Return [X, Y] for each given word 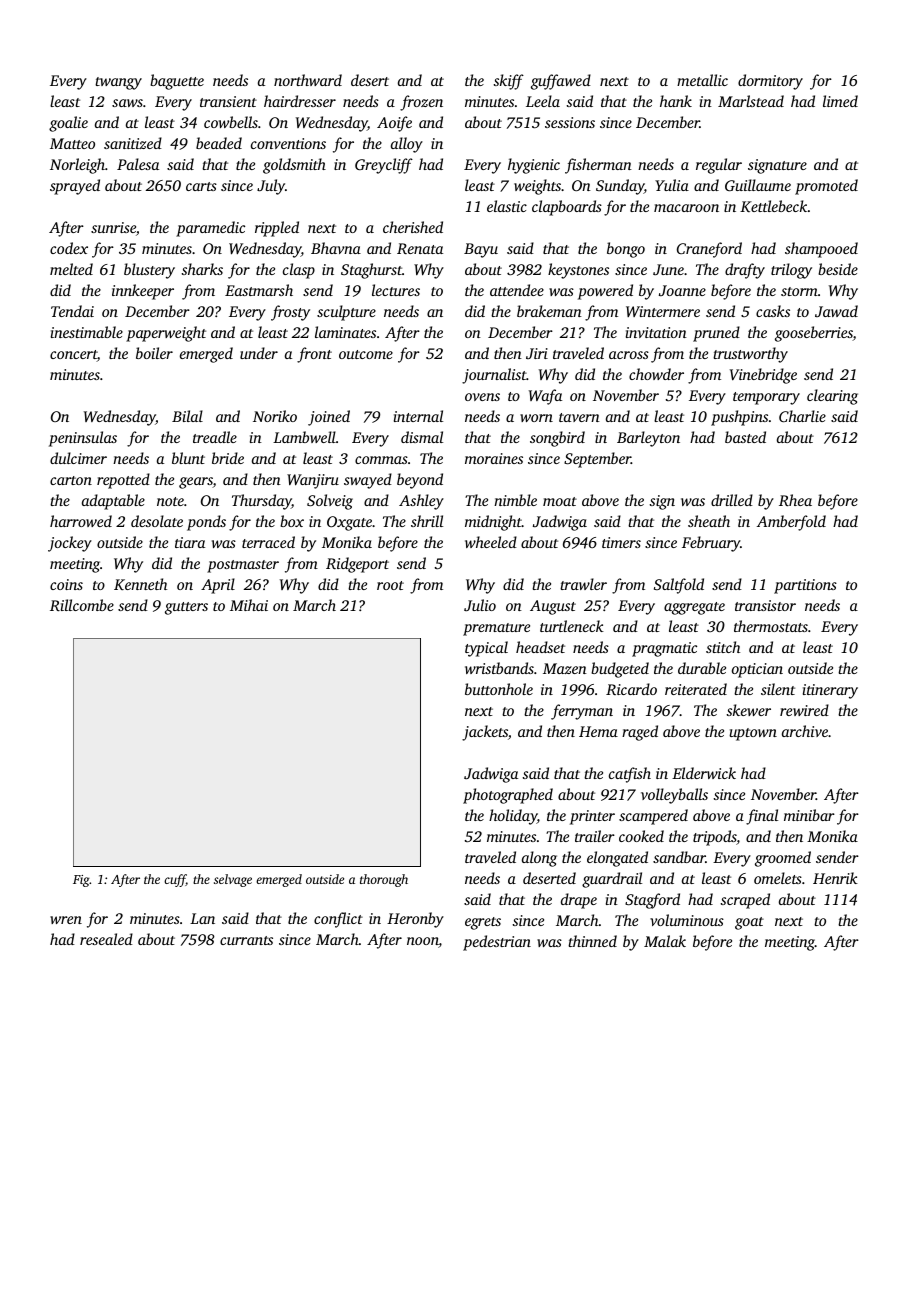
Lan [202, 918]
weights [537, 187]
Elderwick [704, 773]
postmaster [243, 566]
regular [719, 166]
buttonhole [499, 689]
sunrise [113, 227]
